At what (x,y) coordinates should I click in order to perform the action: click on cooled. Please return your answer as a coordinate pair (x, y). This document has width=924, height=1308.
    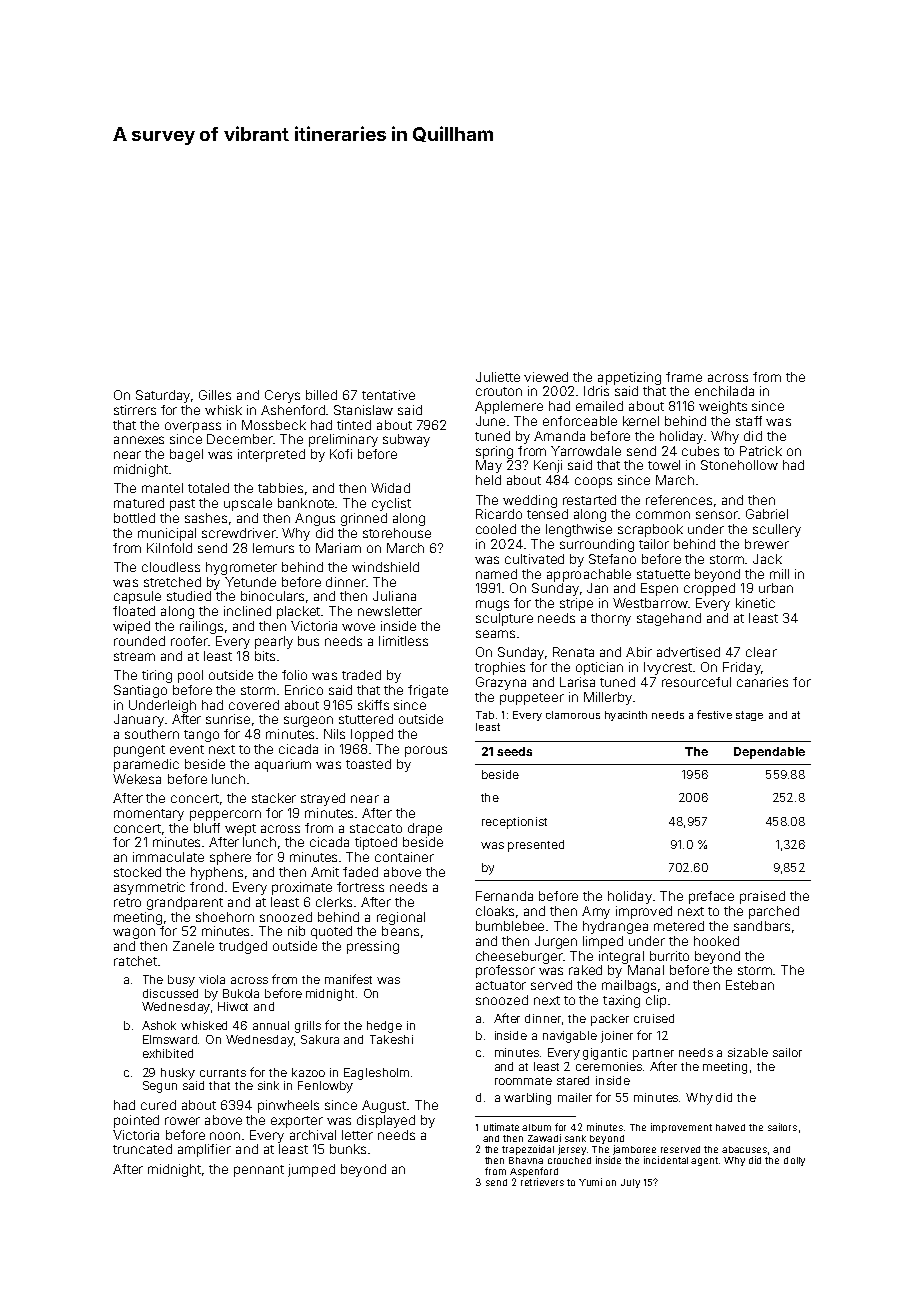
    Looking at the image, I should click on (496, 529).
